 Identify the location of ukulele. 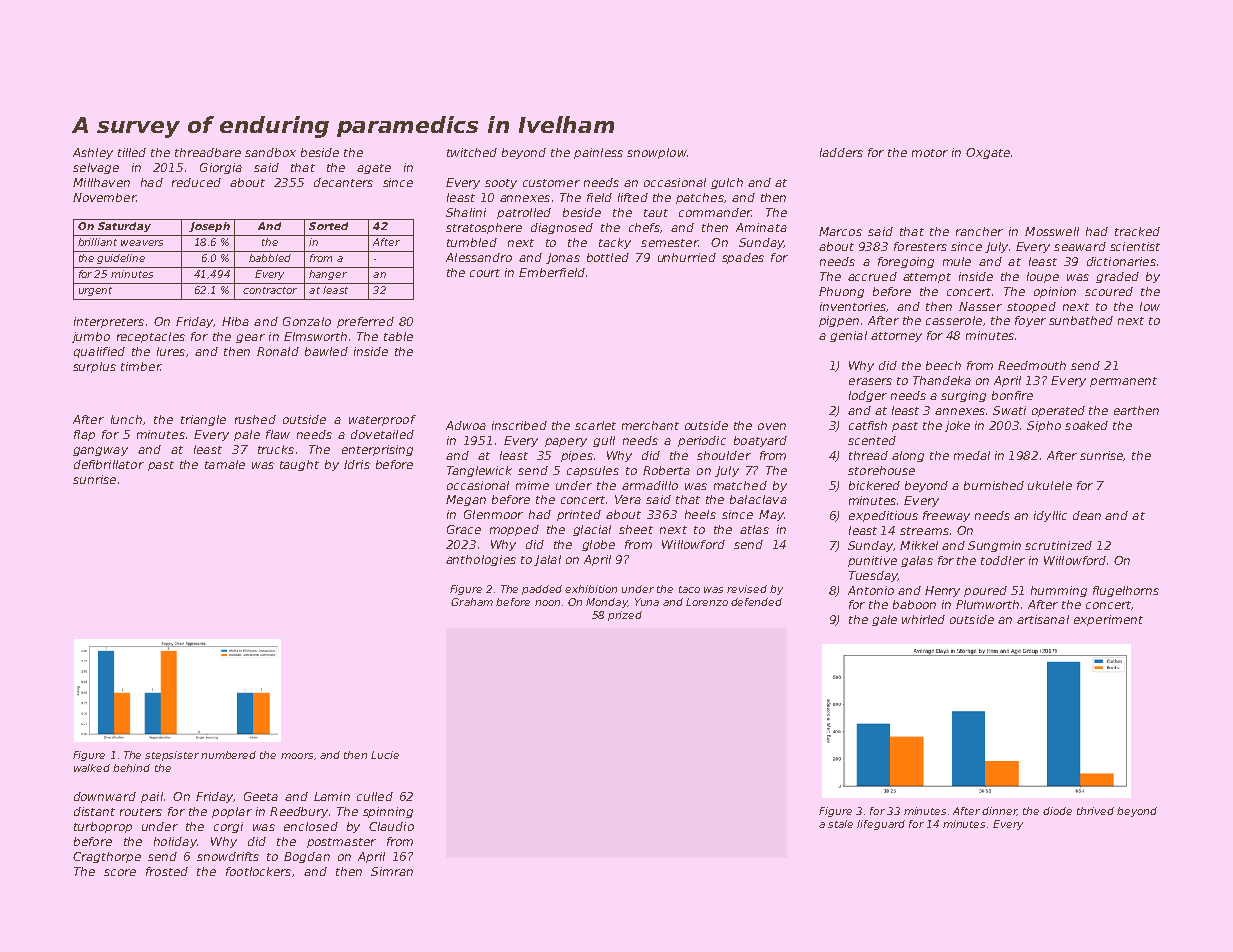
(1050, 485).
